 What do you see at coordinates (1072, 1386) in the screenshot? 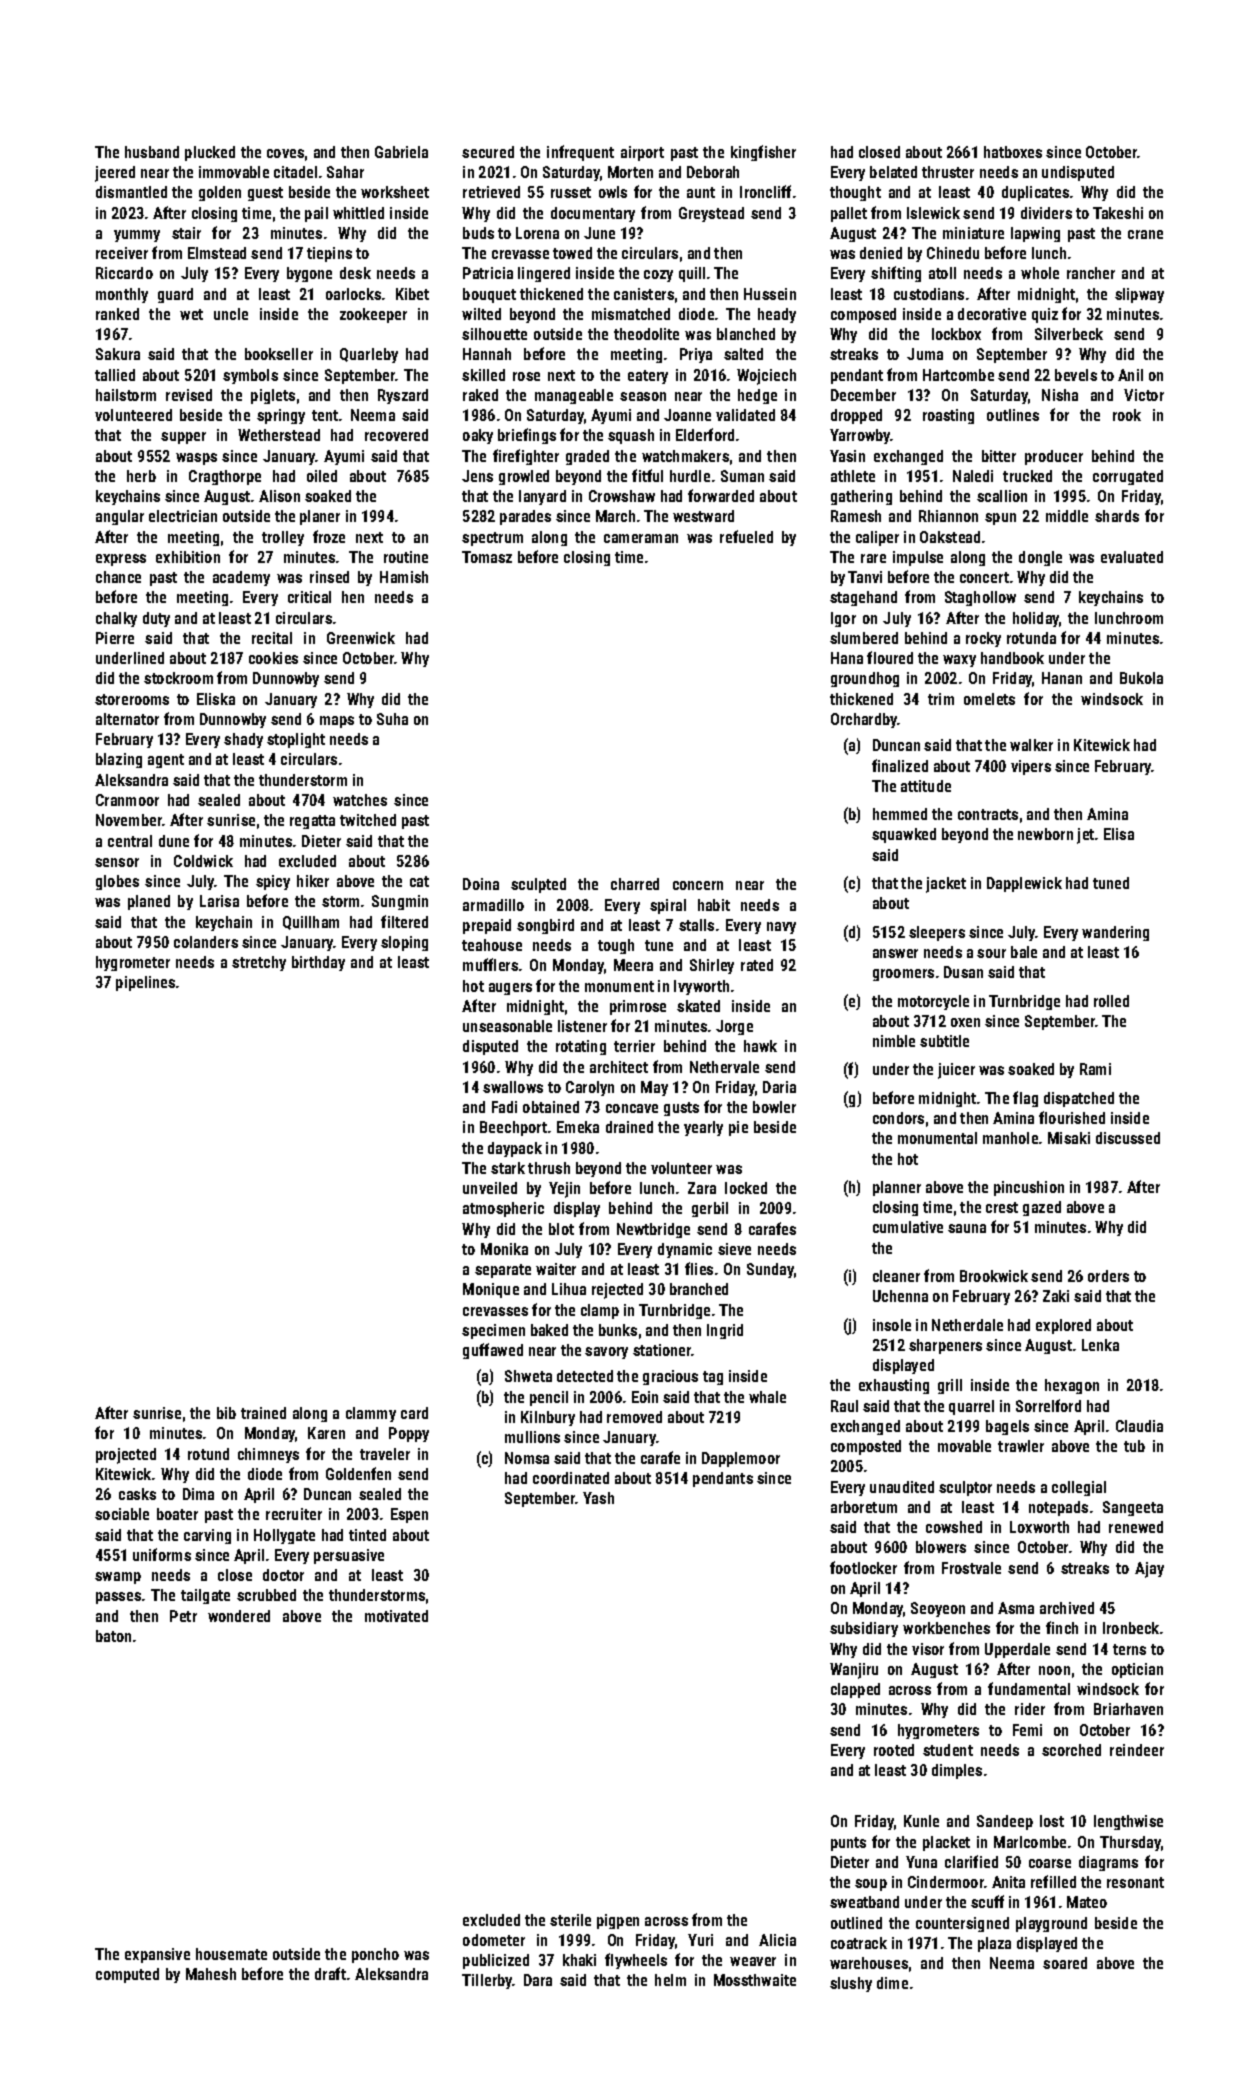
I see `hexagon` at bounding box center [1072, 1386].
